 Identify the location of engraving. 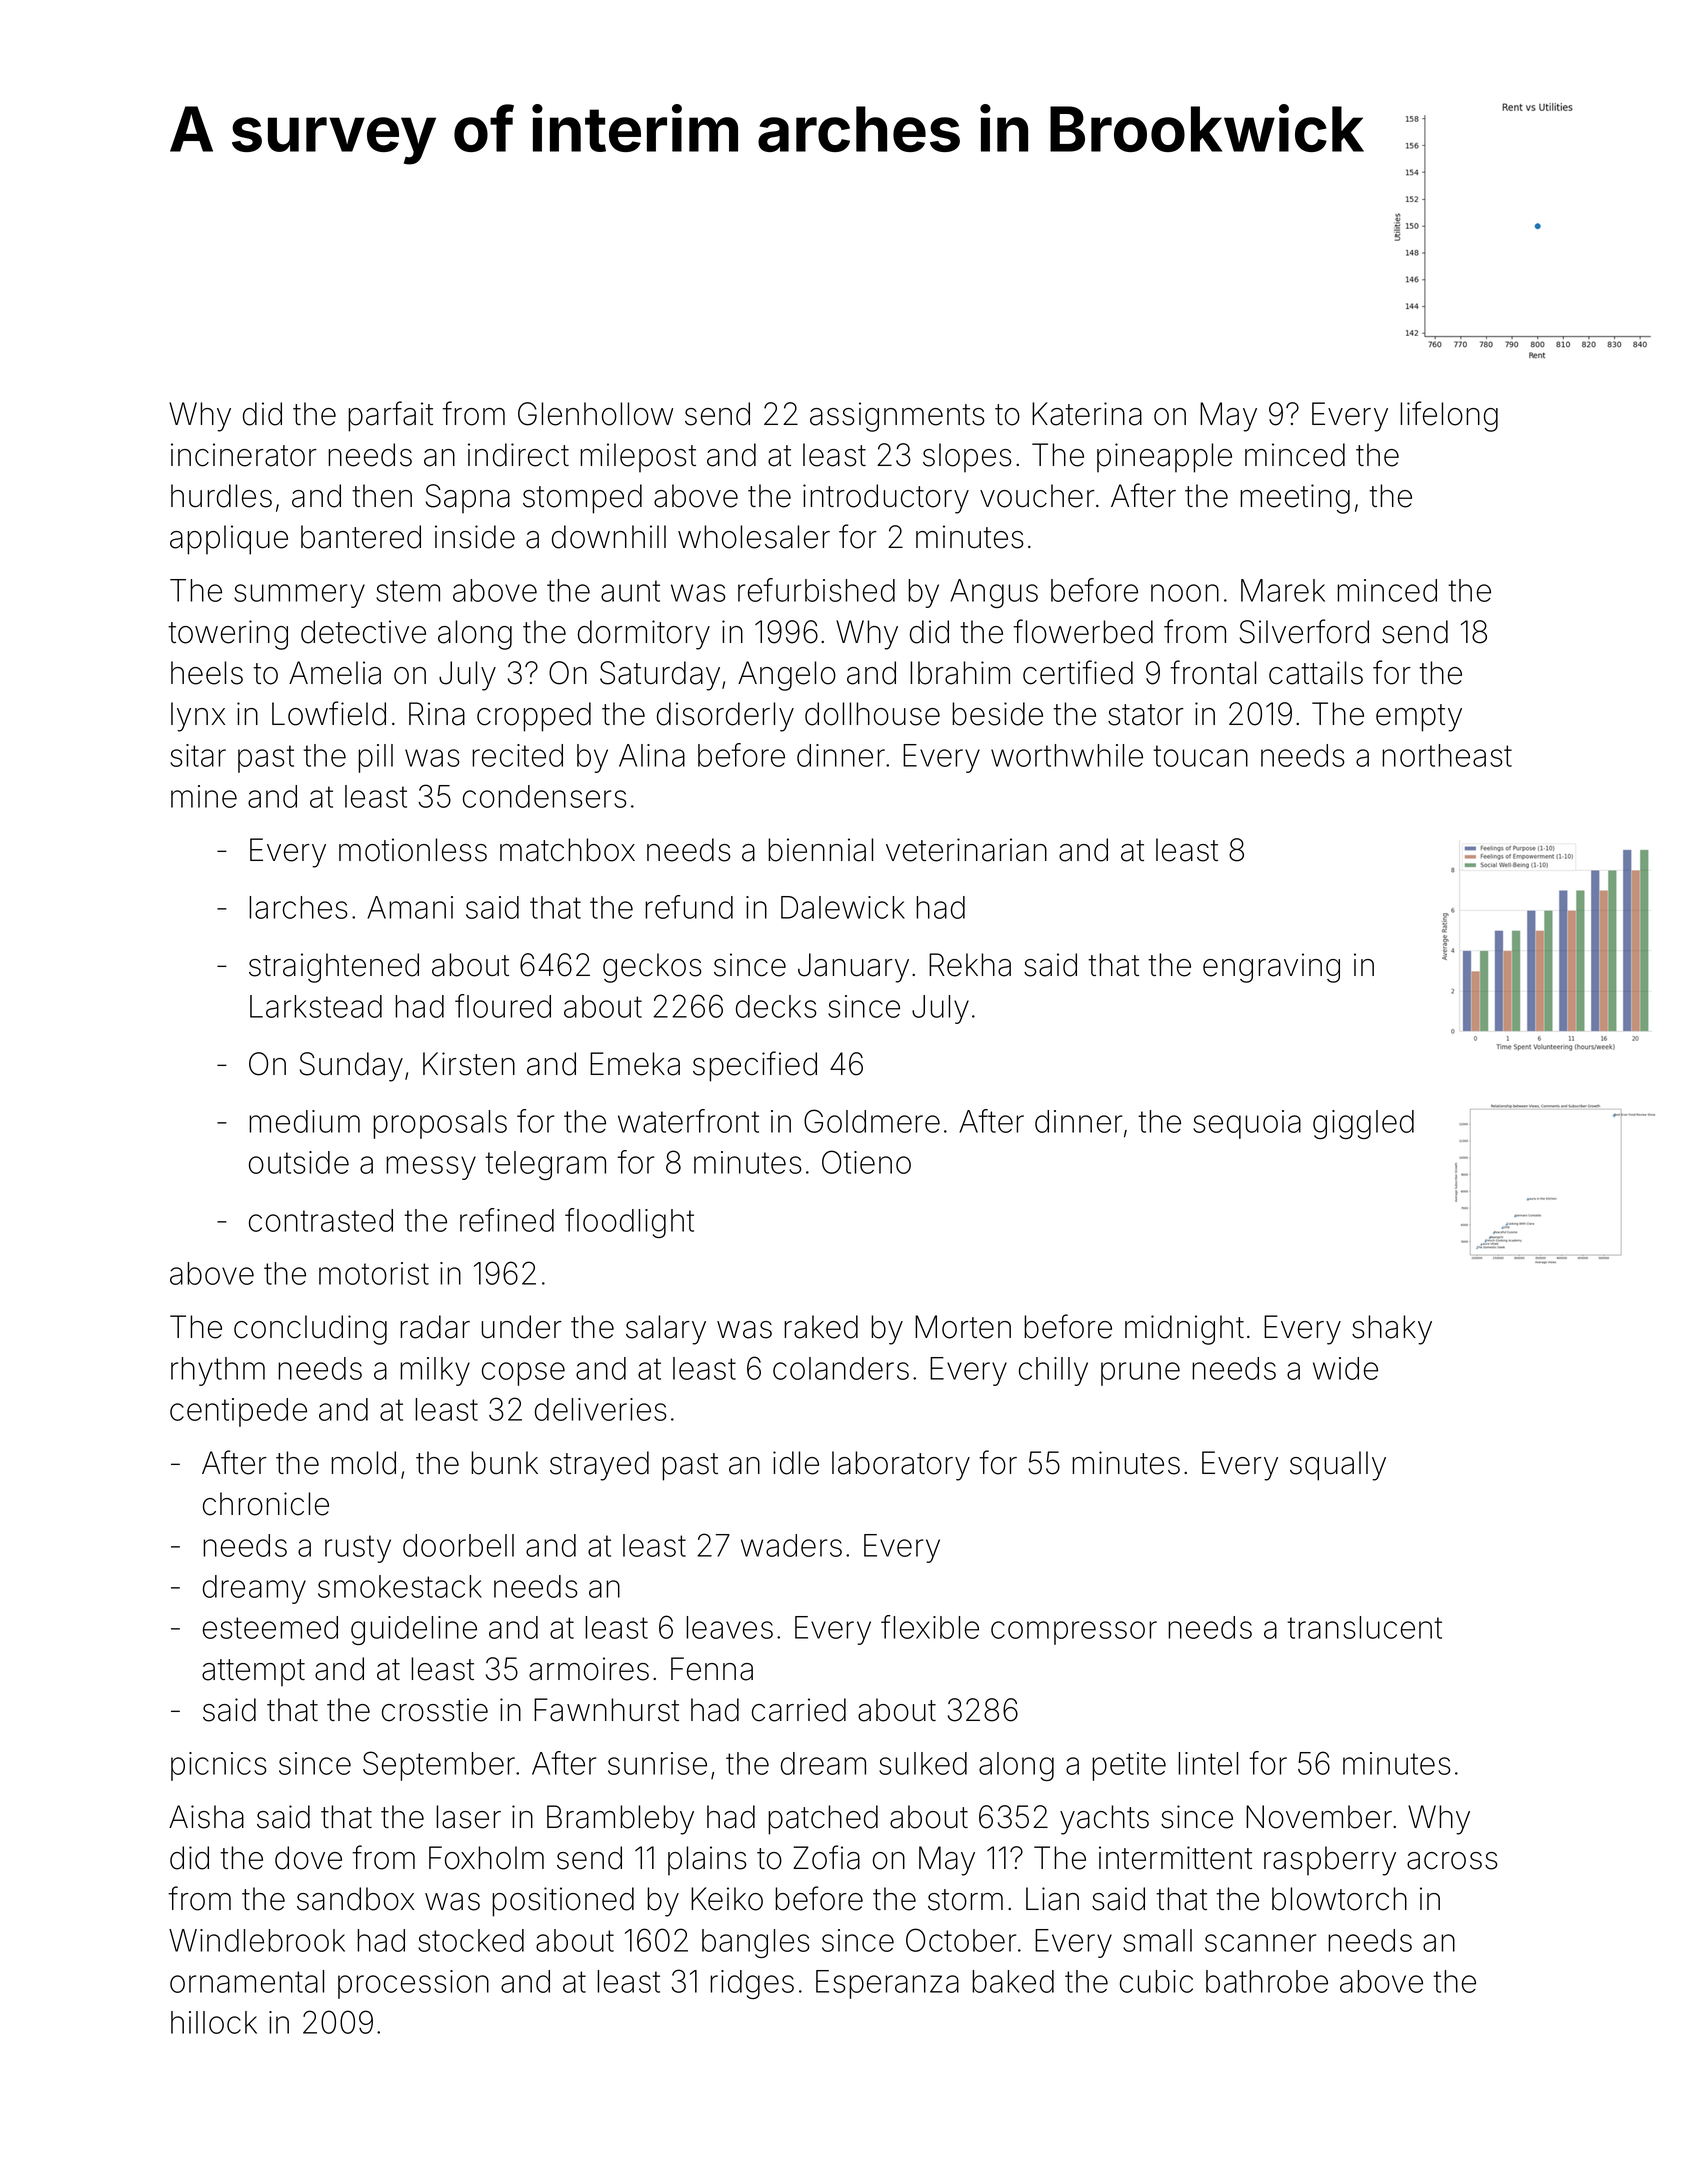
(1271, 968).
